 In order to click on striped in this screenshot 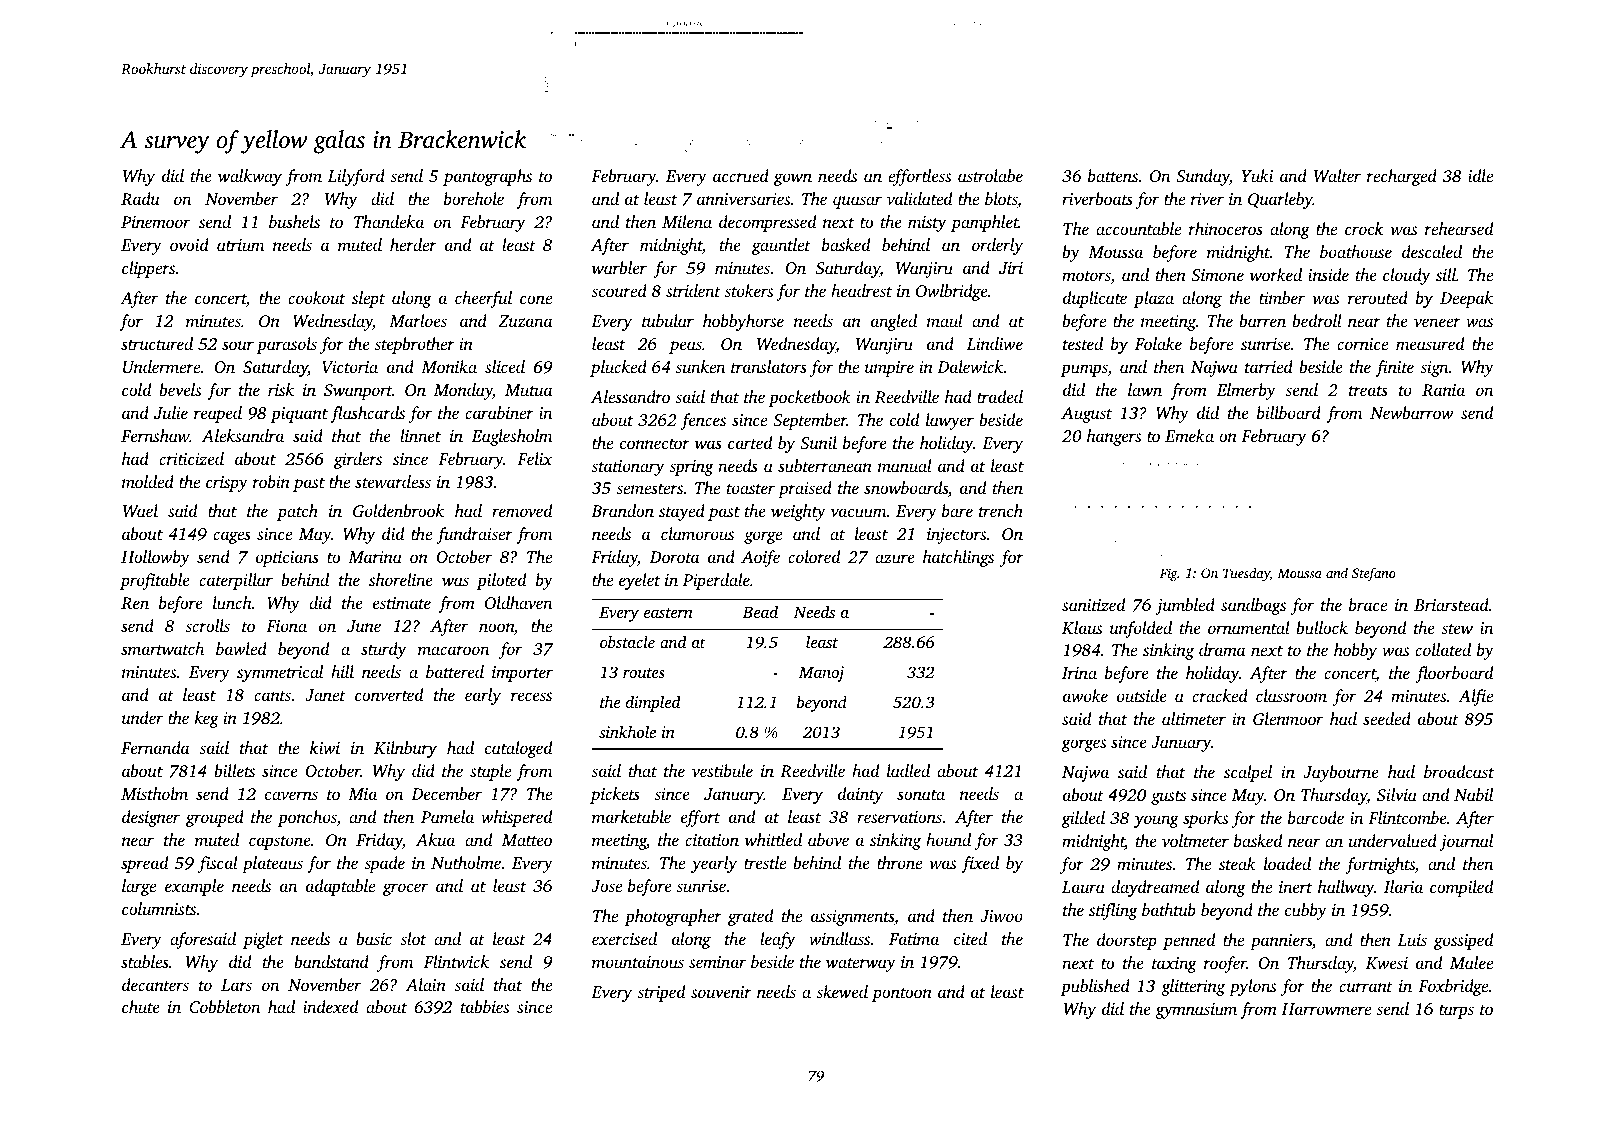, I will do `click(661, 993)`.
